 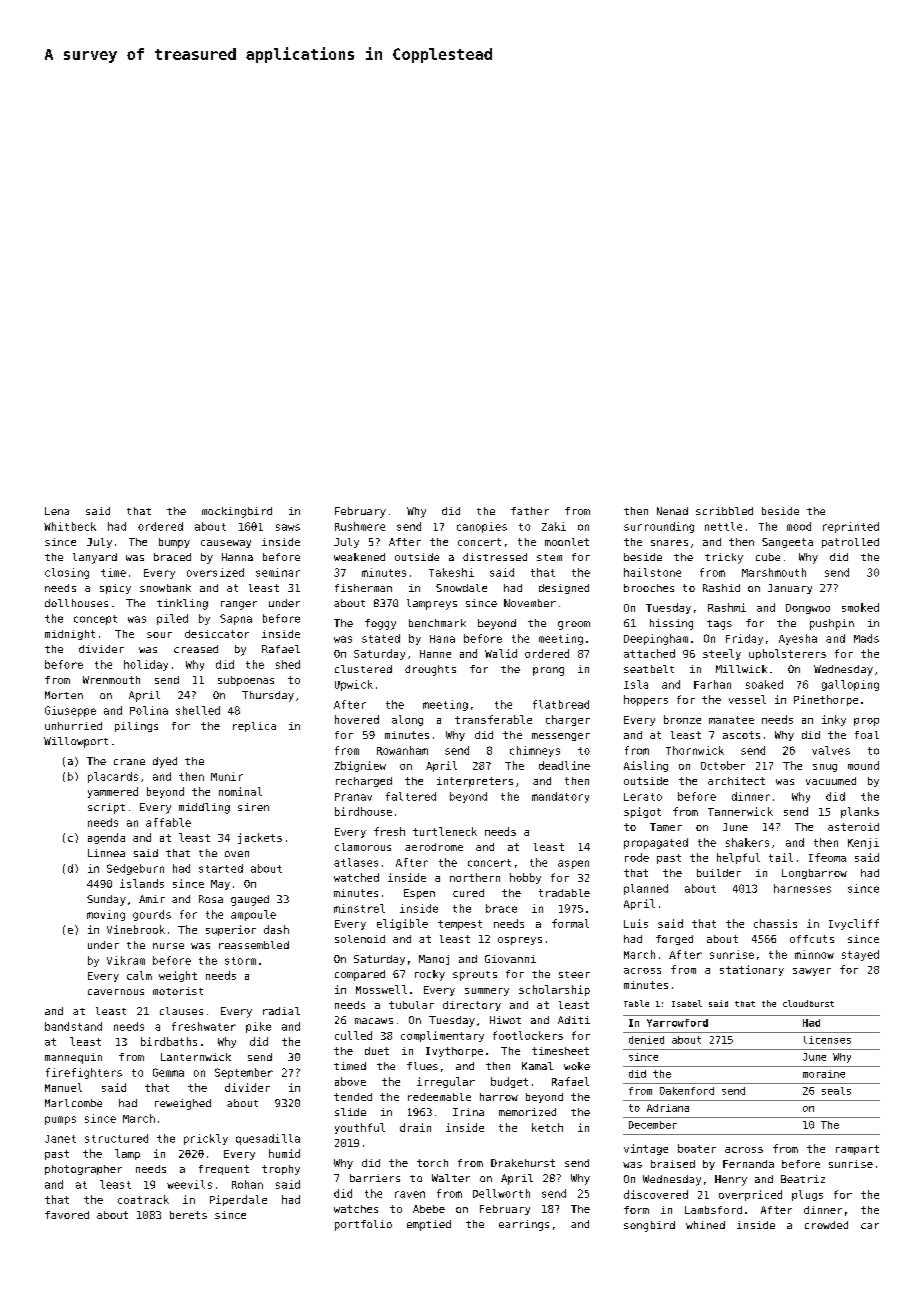 What do you see at coordinates (808, 609) in the screenshot?
I see `Dongwoo` at bounding box center [808, 609].
